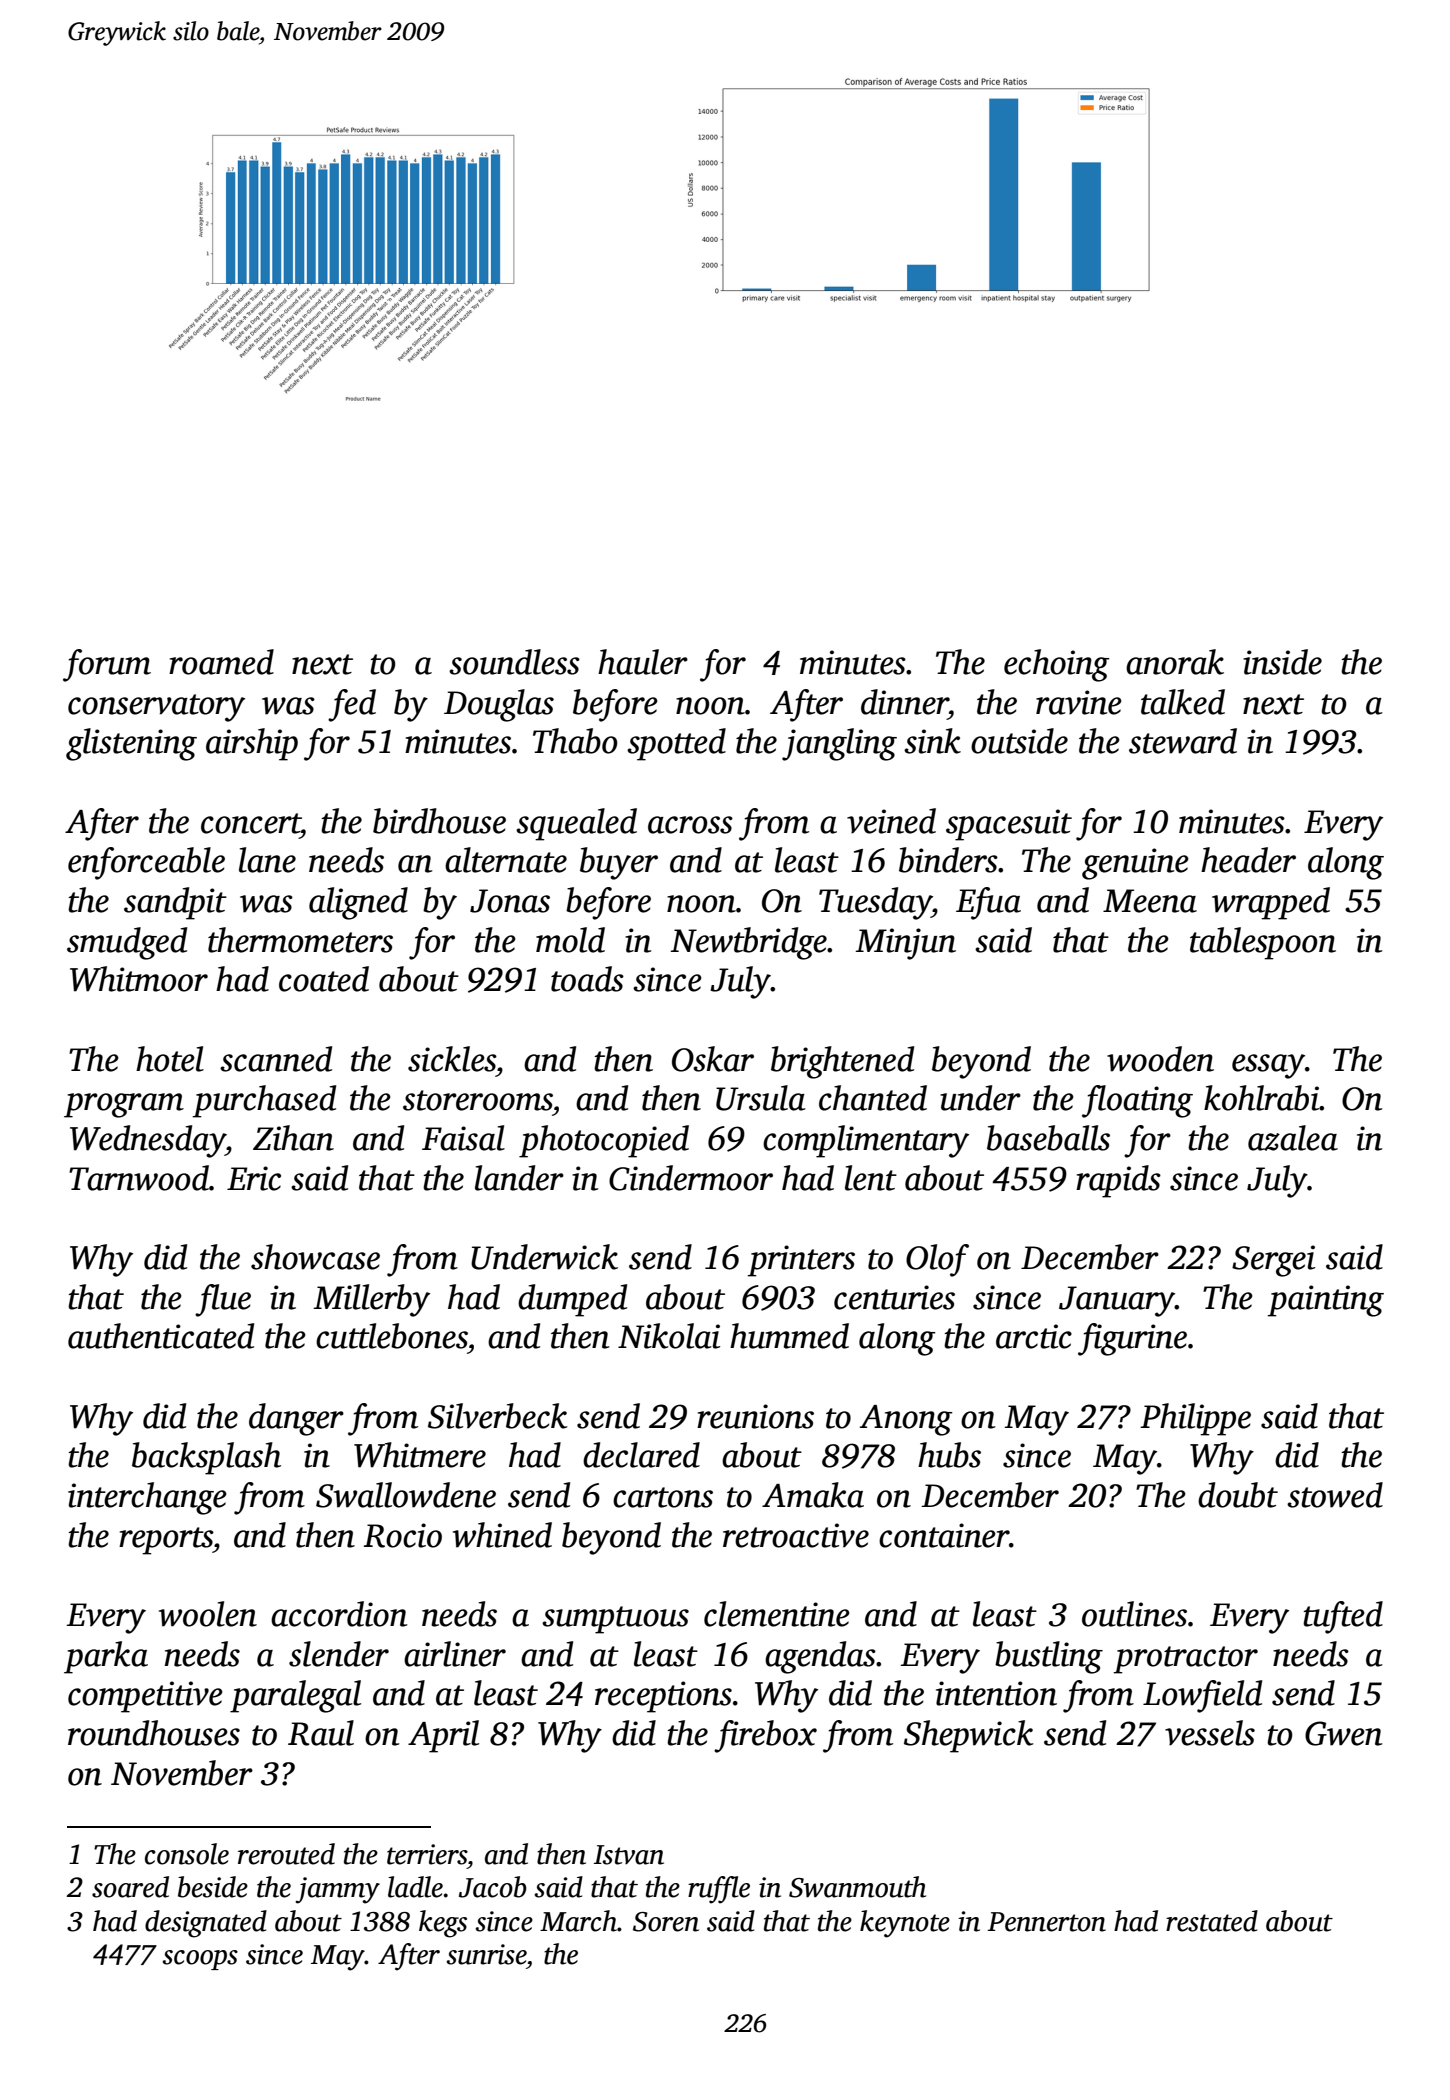 This page has width=1450, height=2100. I want to click on wooden, so click(1160, 1059).
